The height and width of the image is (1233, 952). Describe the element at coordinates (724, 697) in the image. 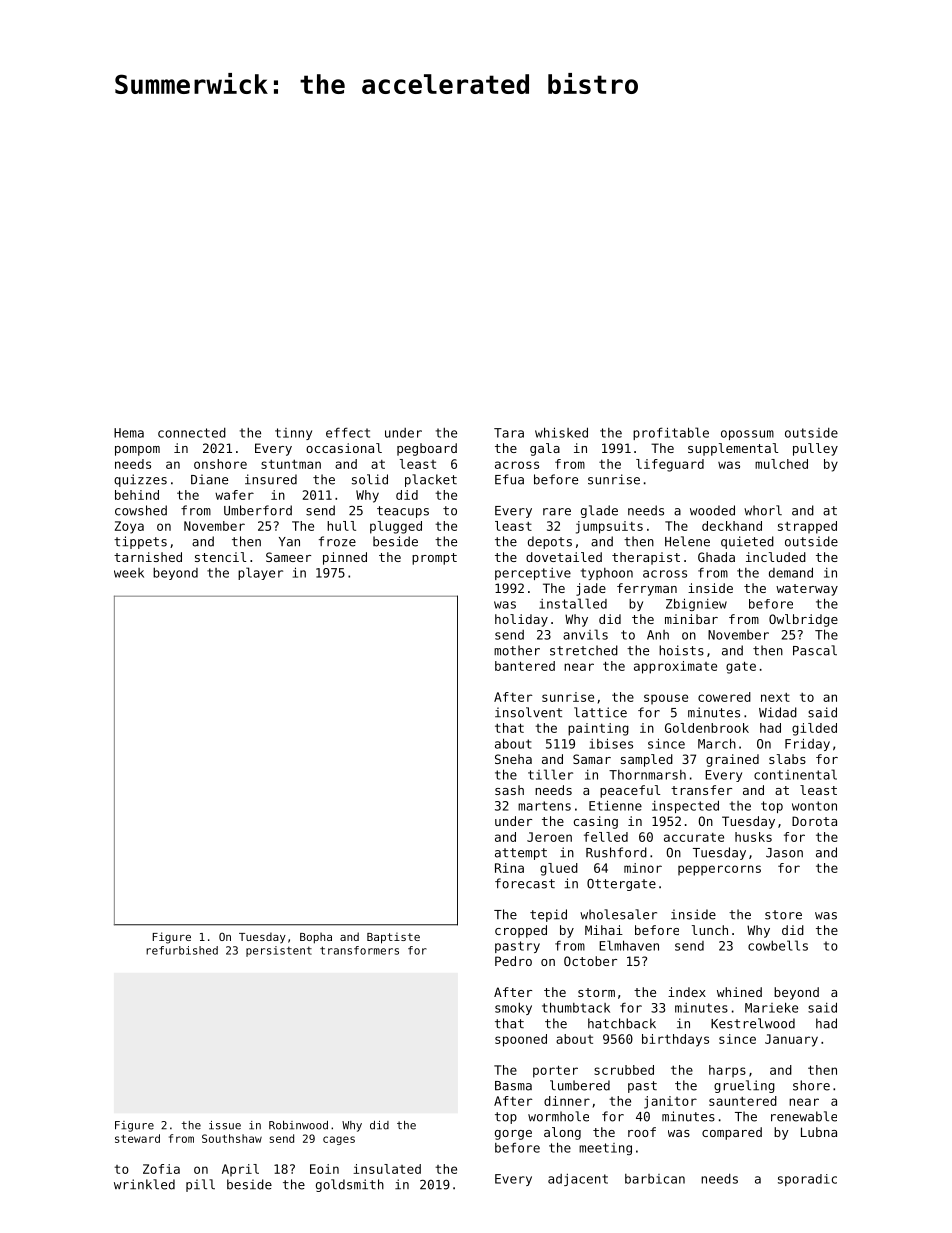

I see `cowered` at that location.
